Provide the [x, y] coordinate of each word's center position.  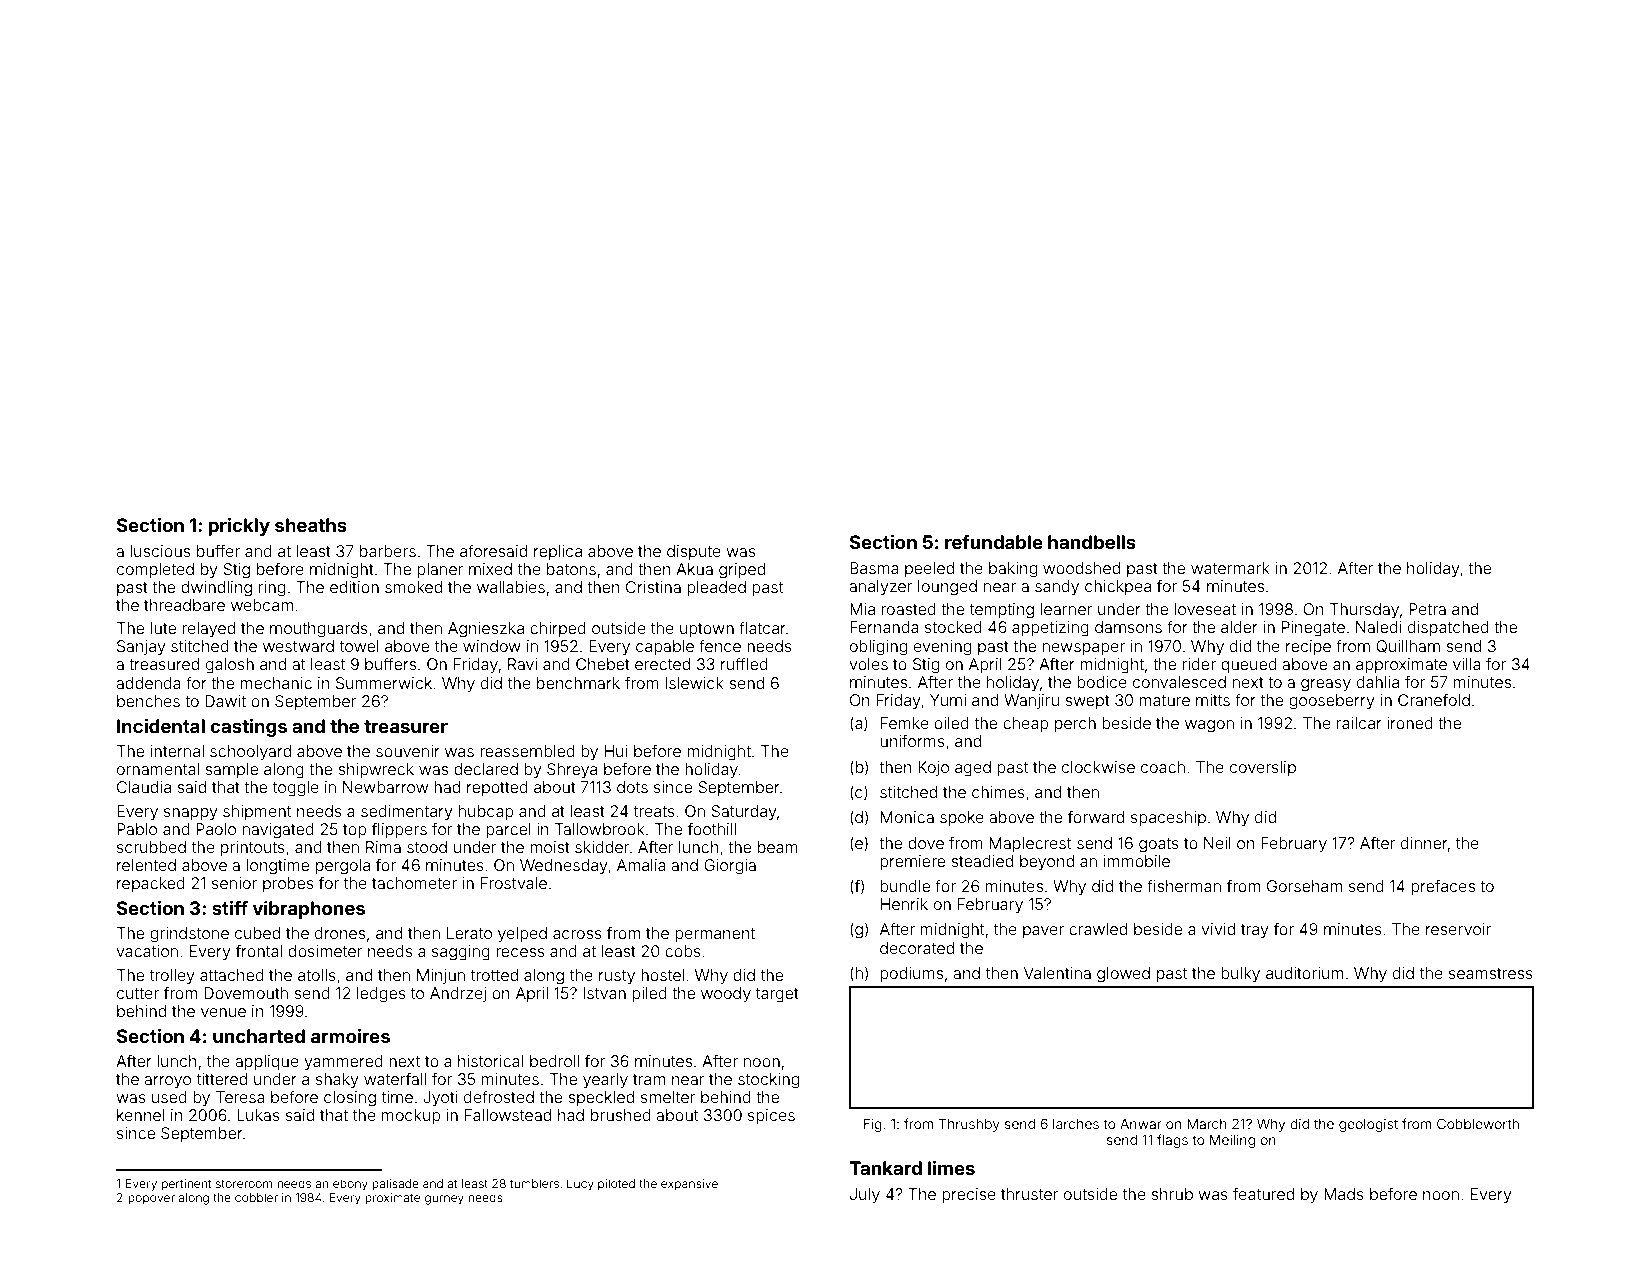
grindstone [189, 935]
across [577, 934]
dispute [694, 552]
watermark [1230, 568]
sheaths [311, 525]
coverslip [1263, 768]
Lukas [258, 1115]
